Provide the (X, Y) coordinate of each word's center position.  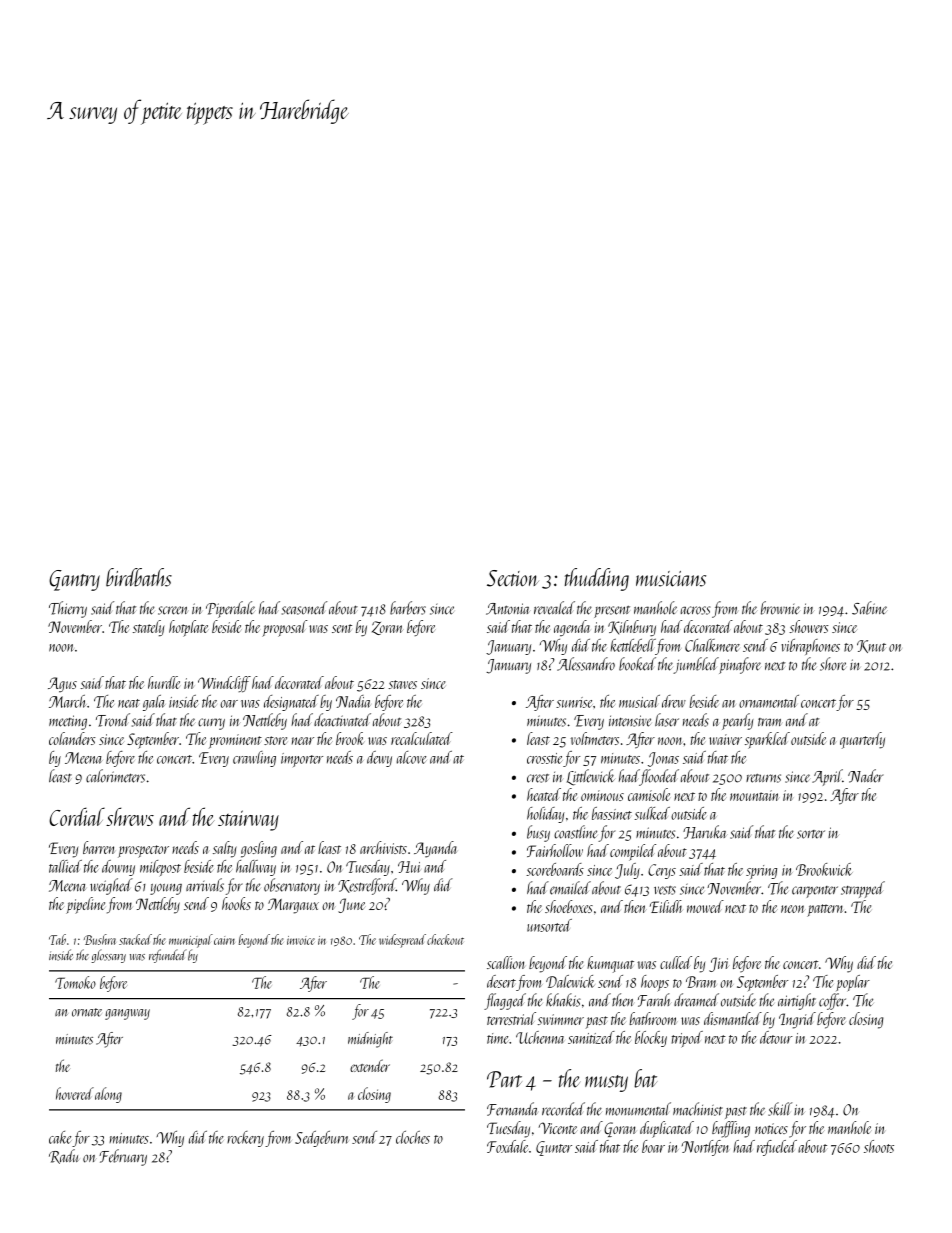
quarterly (862, 740)
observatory (292, 886)
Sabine (869, 608)
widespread (402, 941)
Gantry (74, 580)
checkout (445, 939)
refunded (168, 956)
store (275, 740)
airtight (797, 1001)
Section (513, 578)
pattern (825, 910)
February (123, 1157)
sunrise (574, 702)
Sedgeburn (322, 1139)
